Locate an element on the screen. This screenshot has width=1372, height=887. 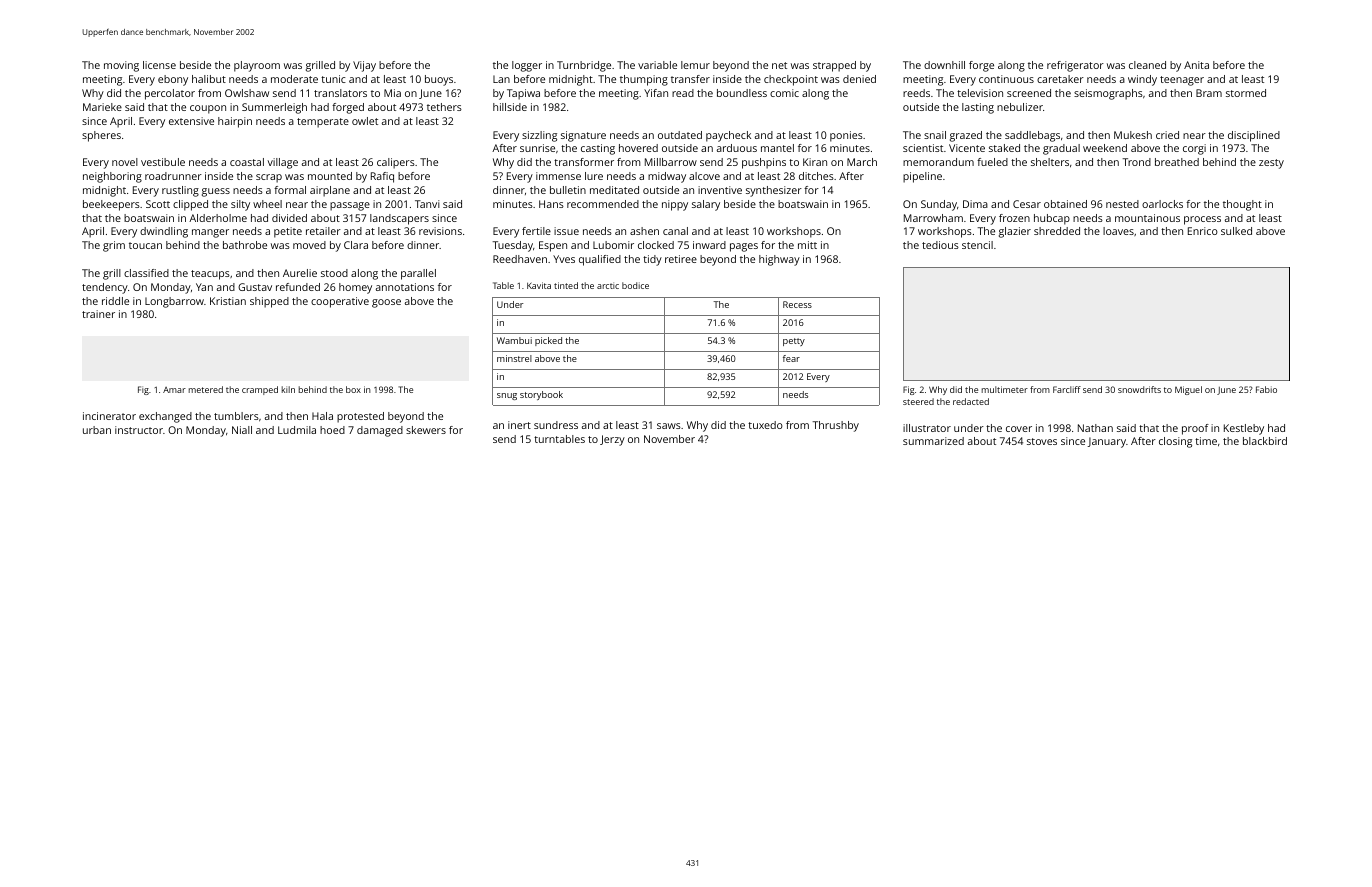
lemur is located at coordinates (695, 65).
